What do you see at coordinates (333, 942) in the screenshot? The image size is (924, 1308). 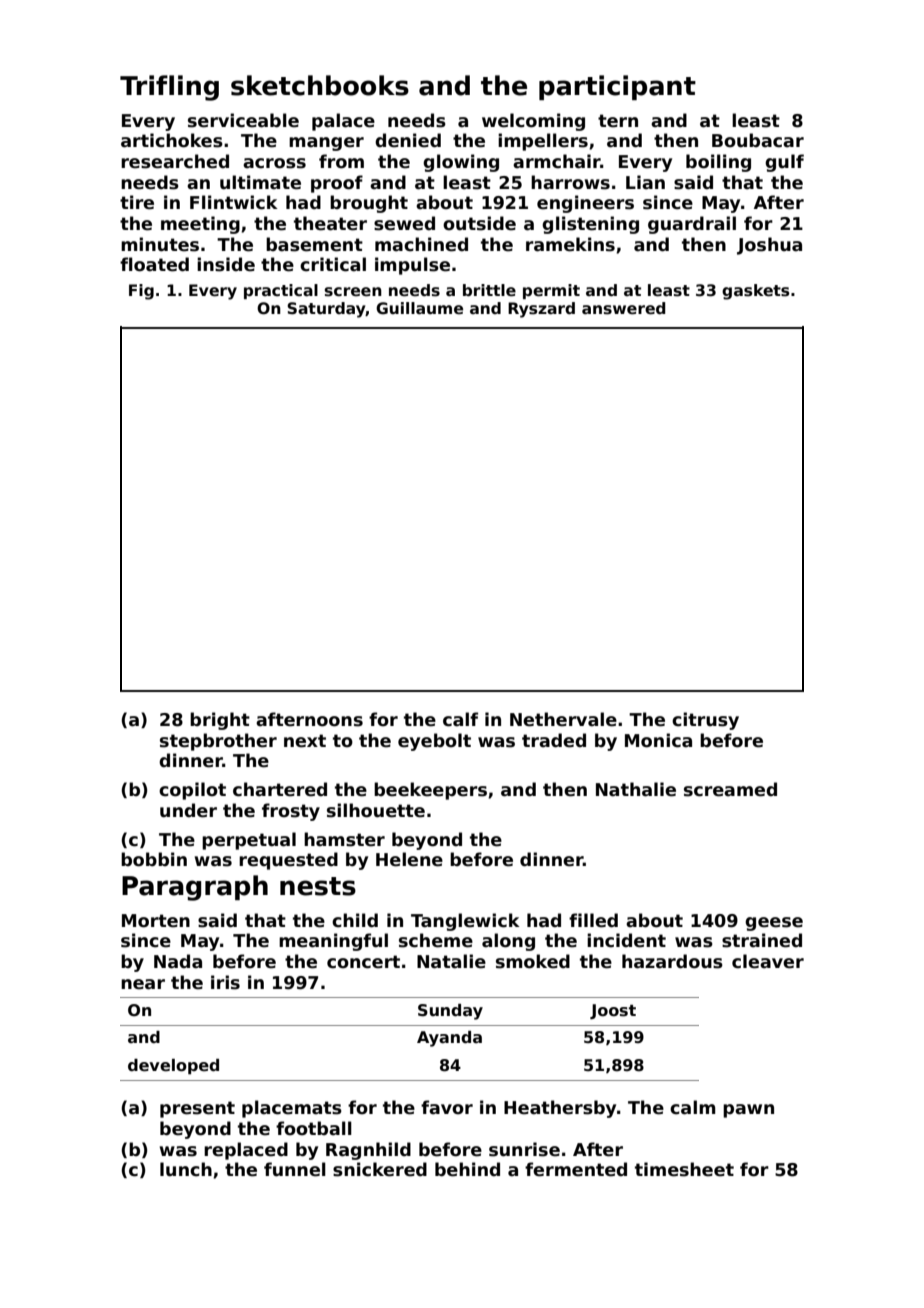 I see `meaningful` at bounding box center [333, 942].
